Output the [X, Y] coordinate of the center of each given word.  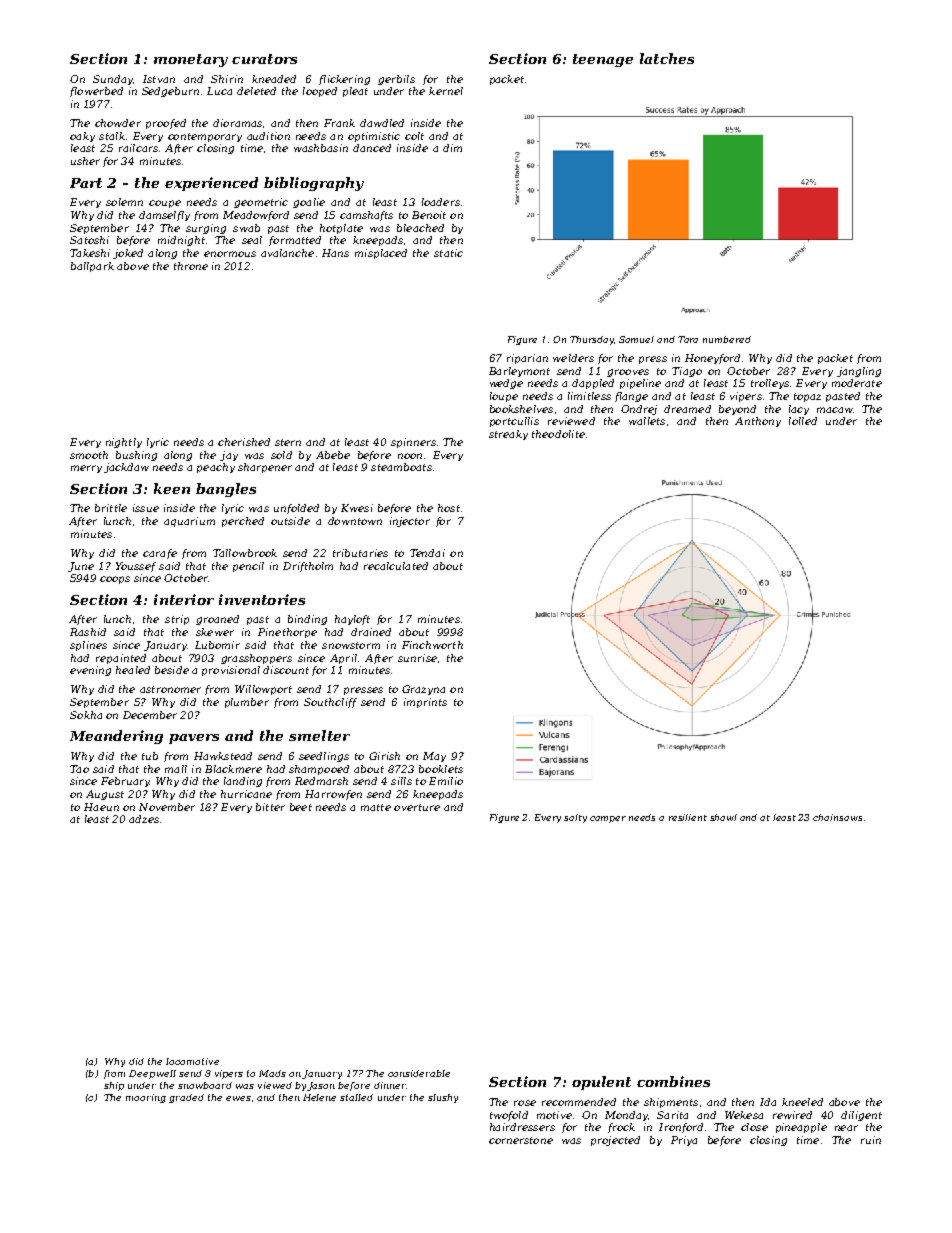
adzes [144, 819]
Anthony [758, 422]
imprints [425, 703]
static [448, 253]
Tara [688, 339]
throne [191, 266]
